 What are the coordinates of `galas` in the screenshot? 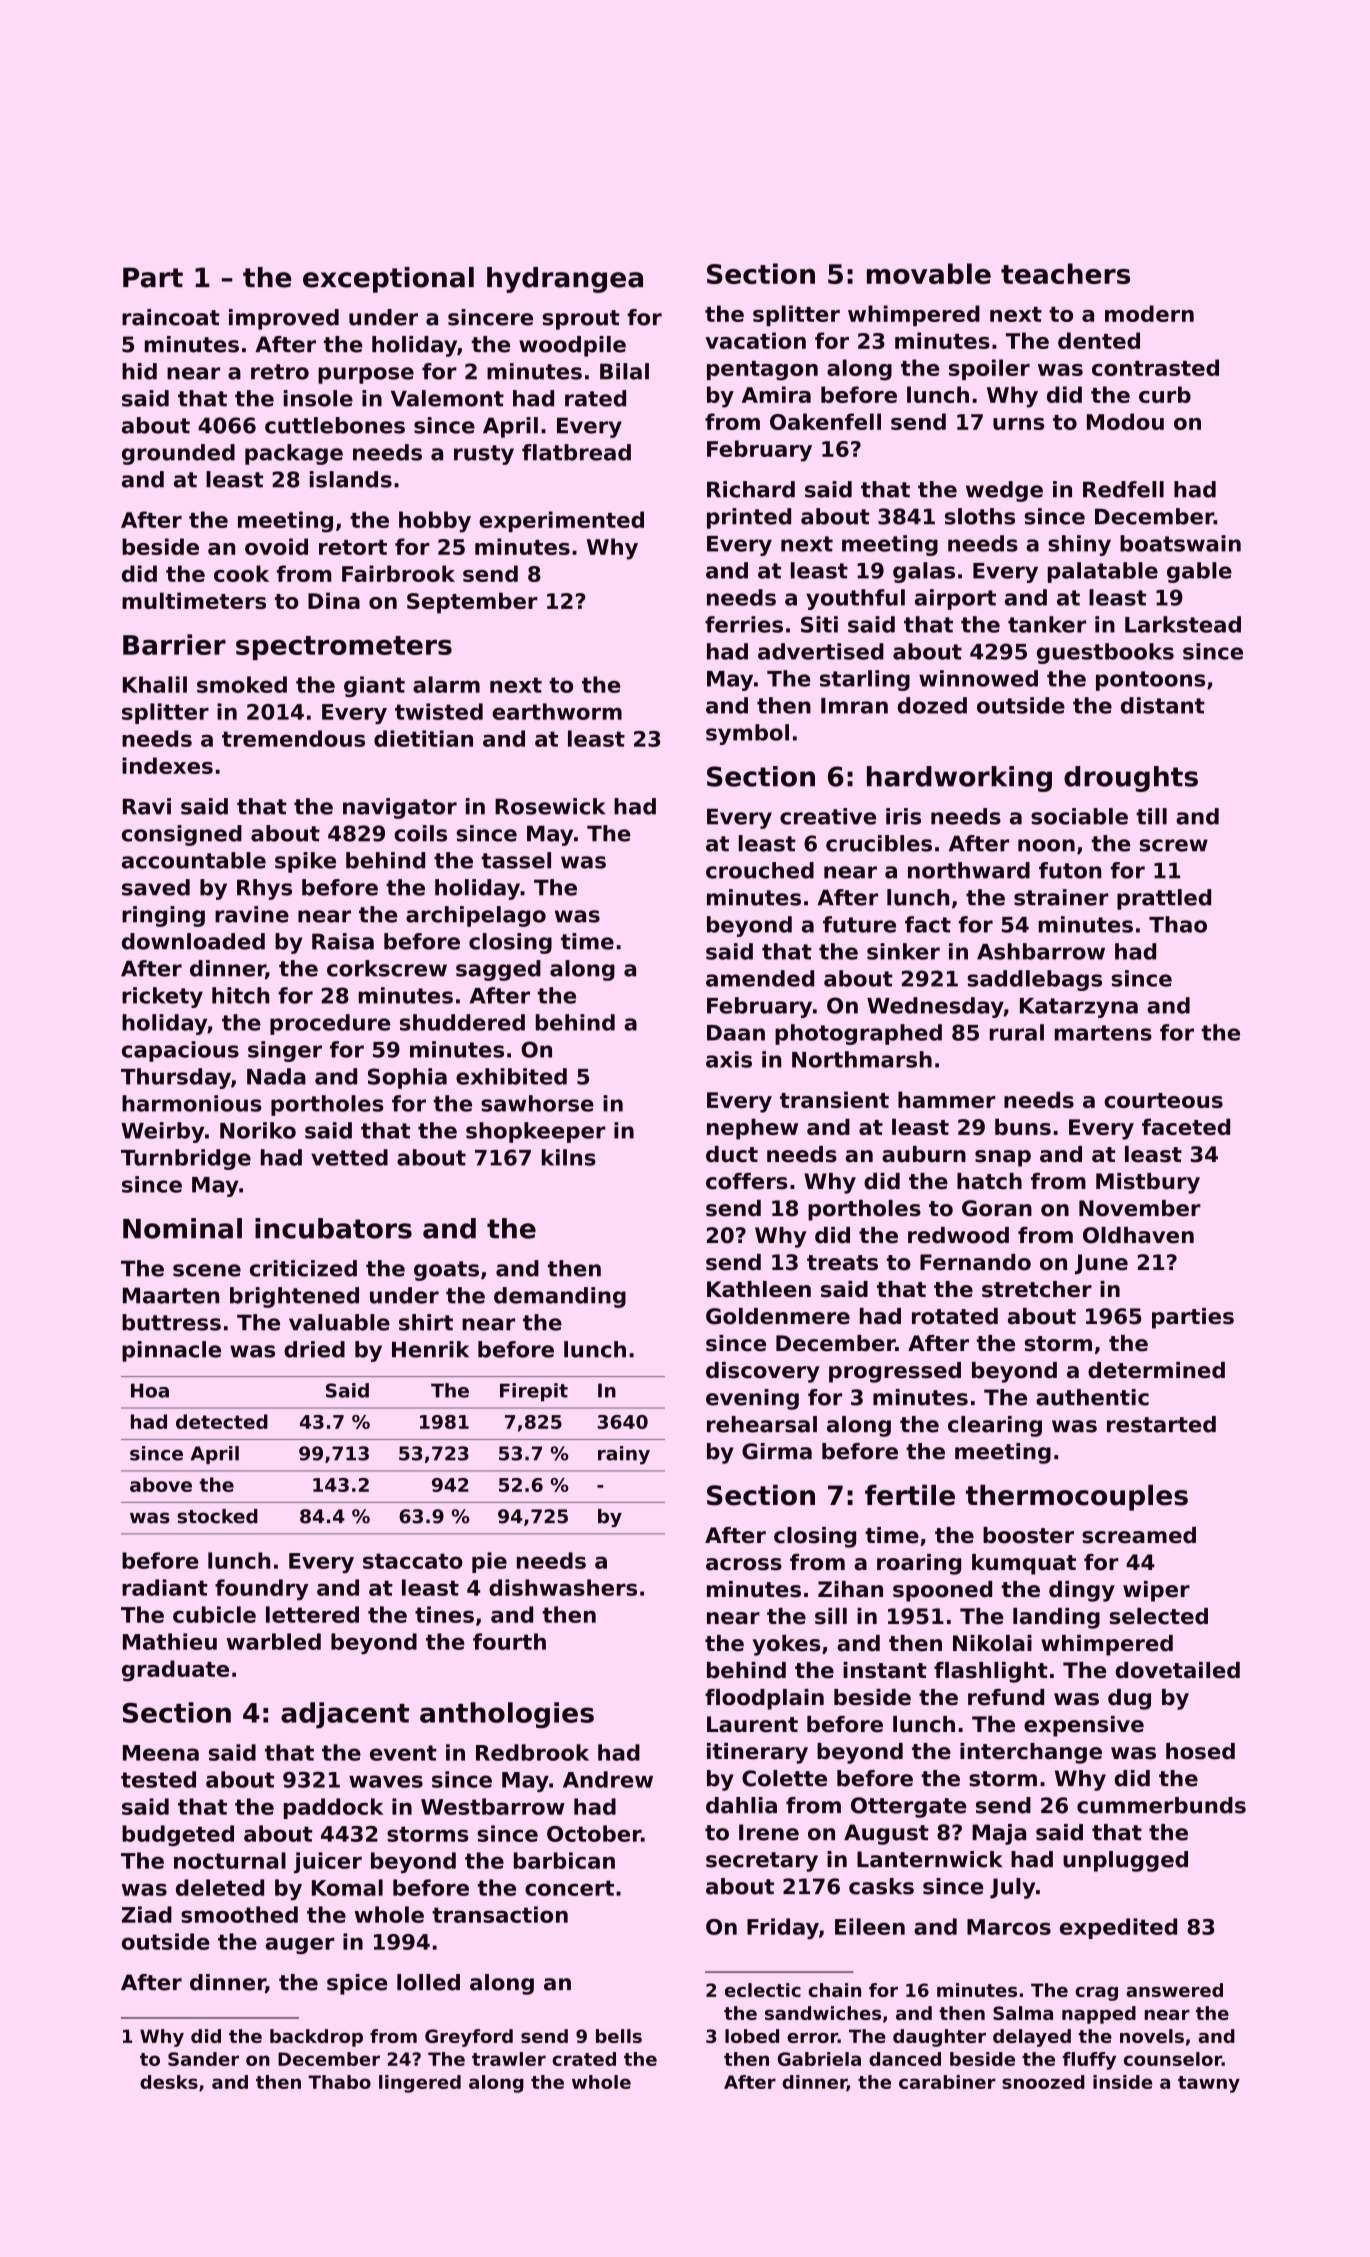 It's located at (924, 572).
